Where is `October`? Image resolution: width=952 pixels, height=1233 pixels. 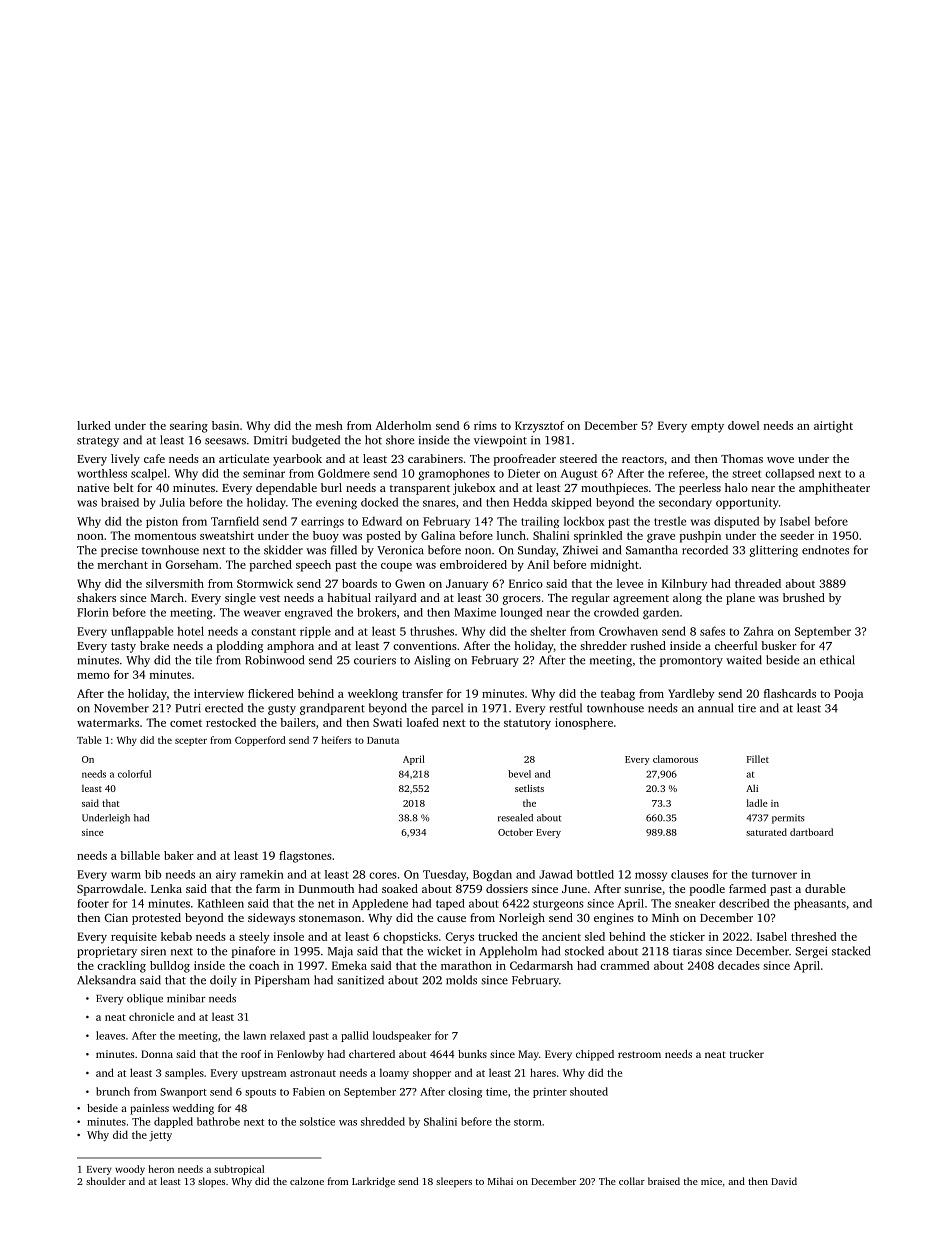
October is located at coordinates (515, 832).
